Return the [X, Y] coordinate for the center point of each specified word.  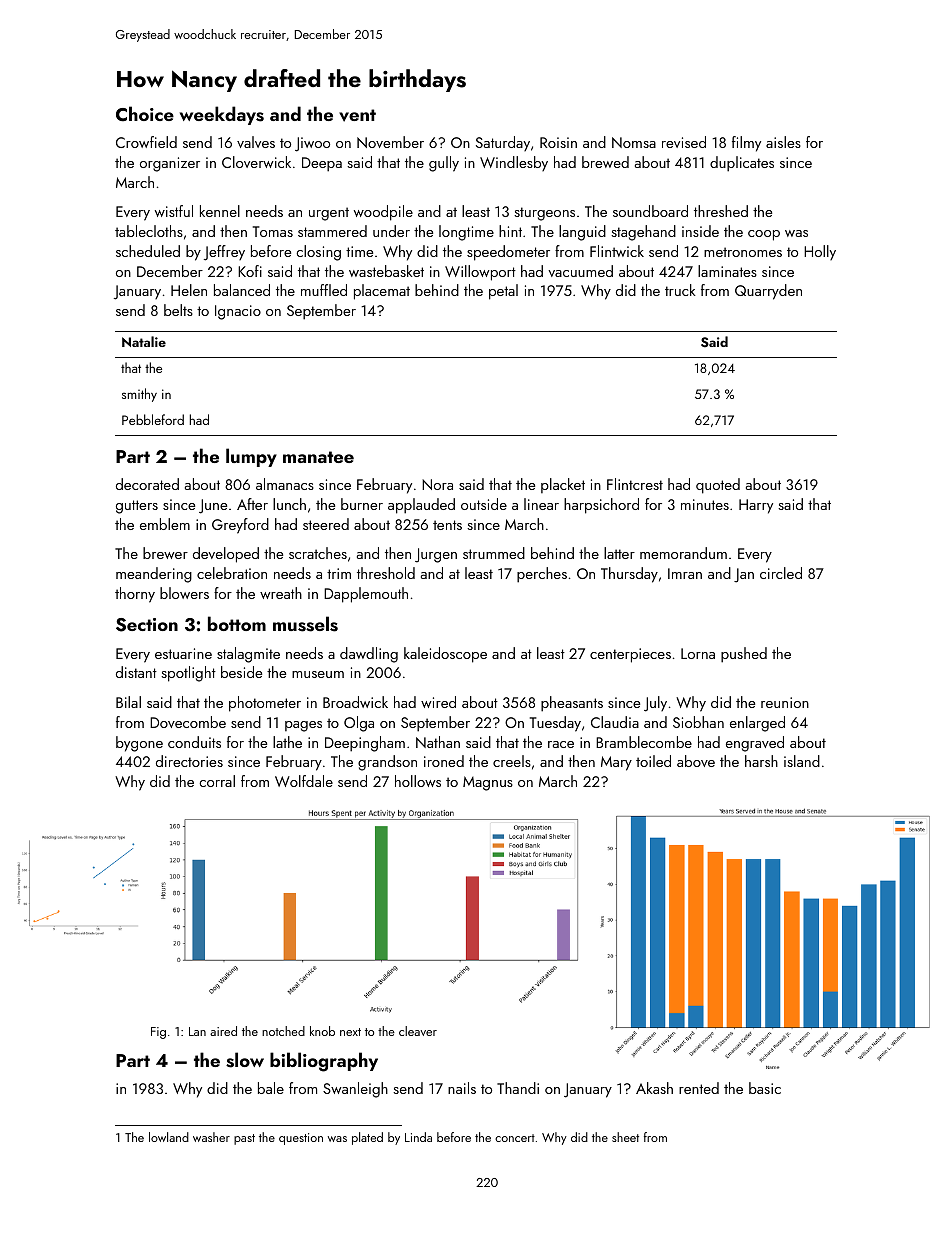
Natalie [144, 341]
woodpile [383, 213]
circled [781, 573]
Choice [145, 114]
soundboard [650, 211]
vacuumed [580, 271]
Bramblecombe [644, 742]
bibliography [324, 1062]
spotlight [188, 674]
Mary [616, 763]
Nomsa [634, 142]
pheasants [572, 704]
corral [217, 781]
